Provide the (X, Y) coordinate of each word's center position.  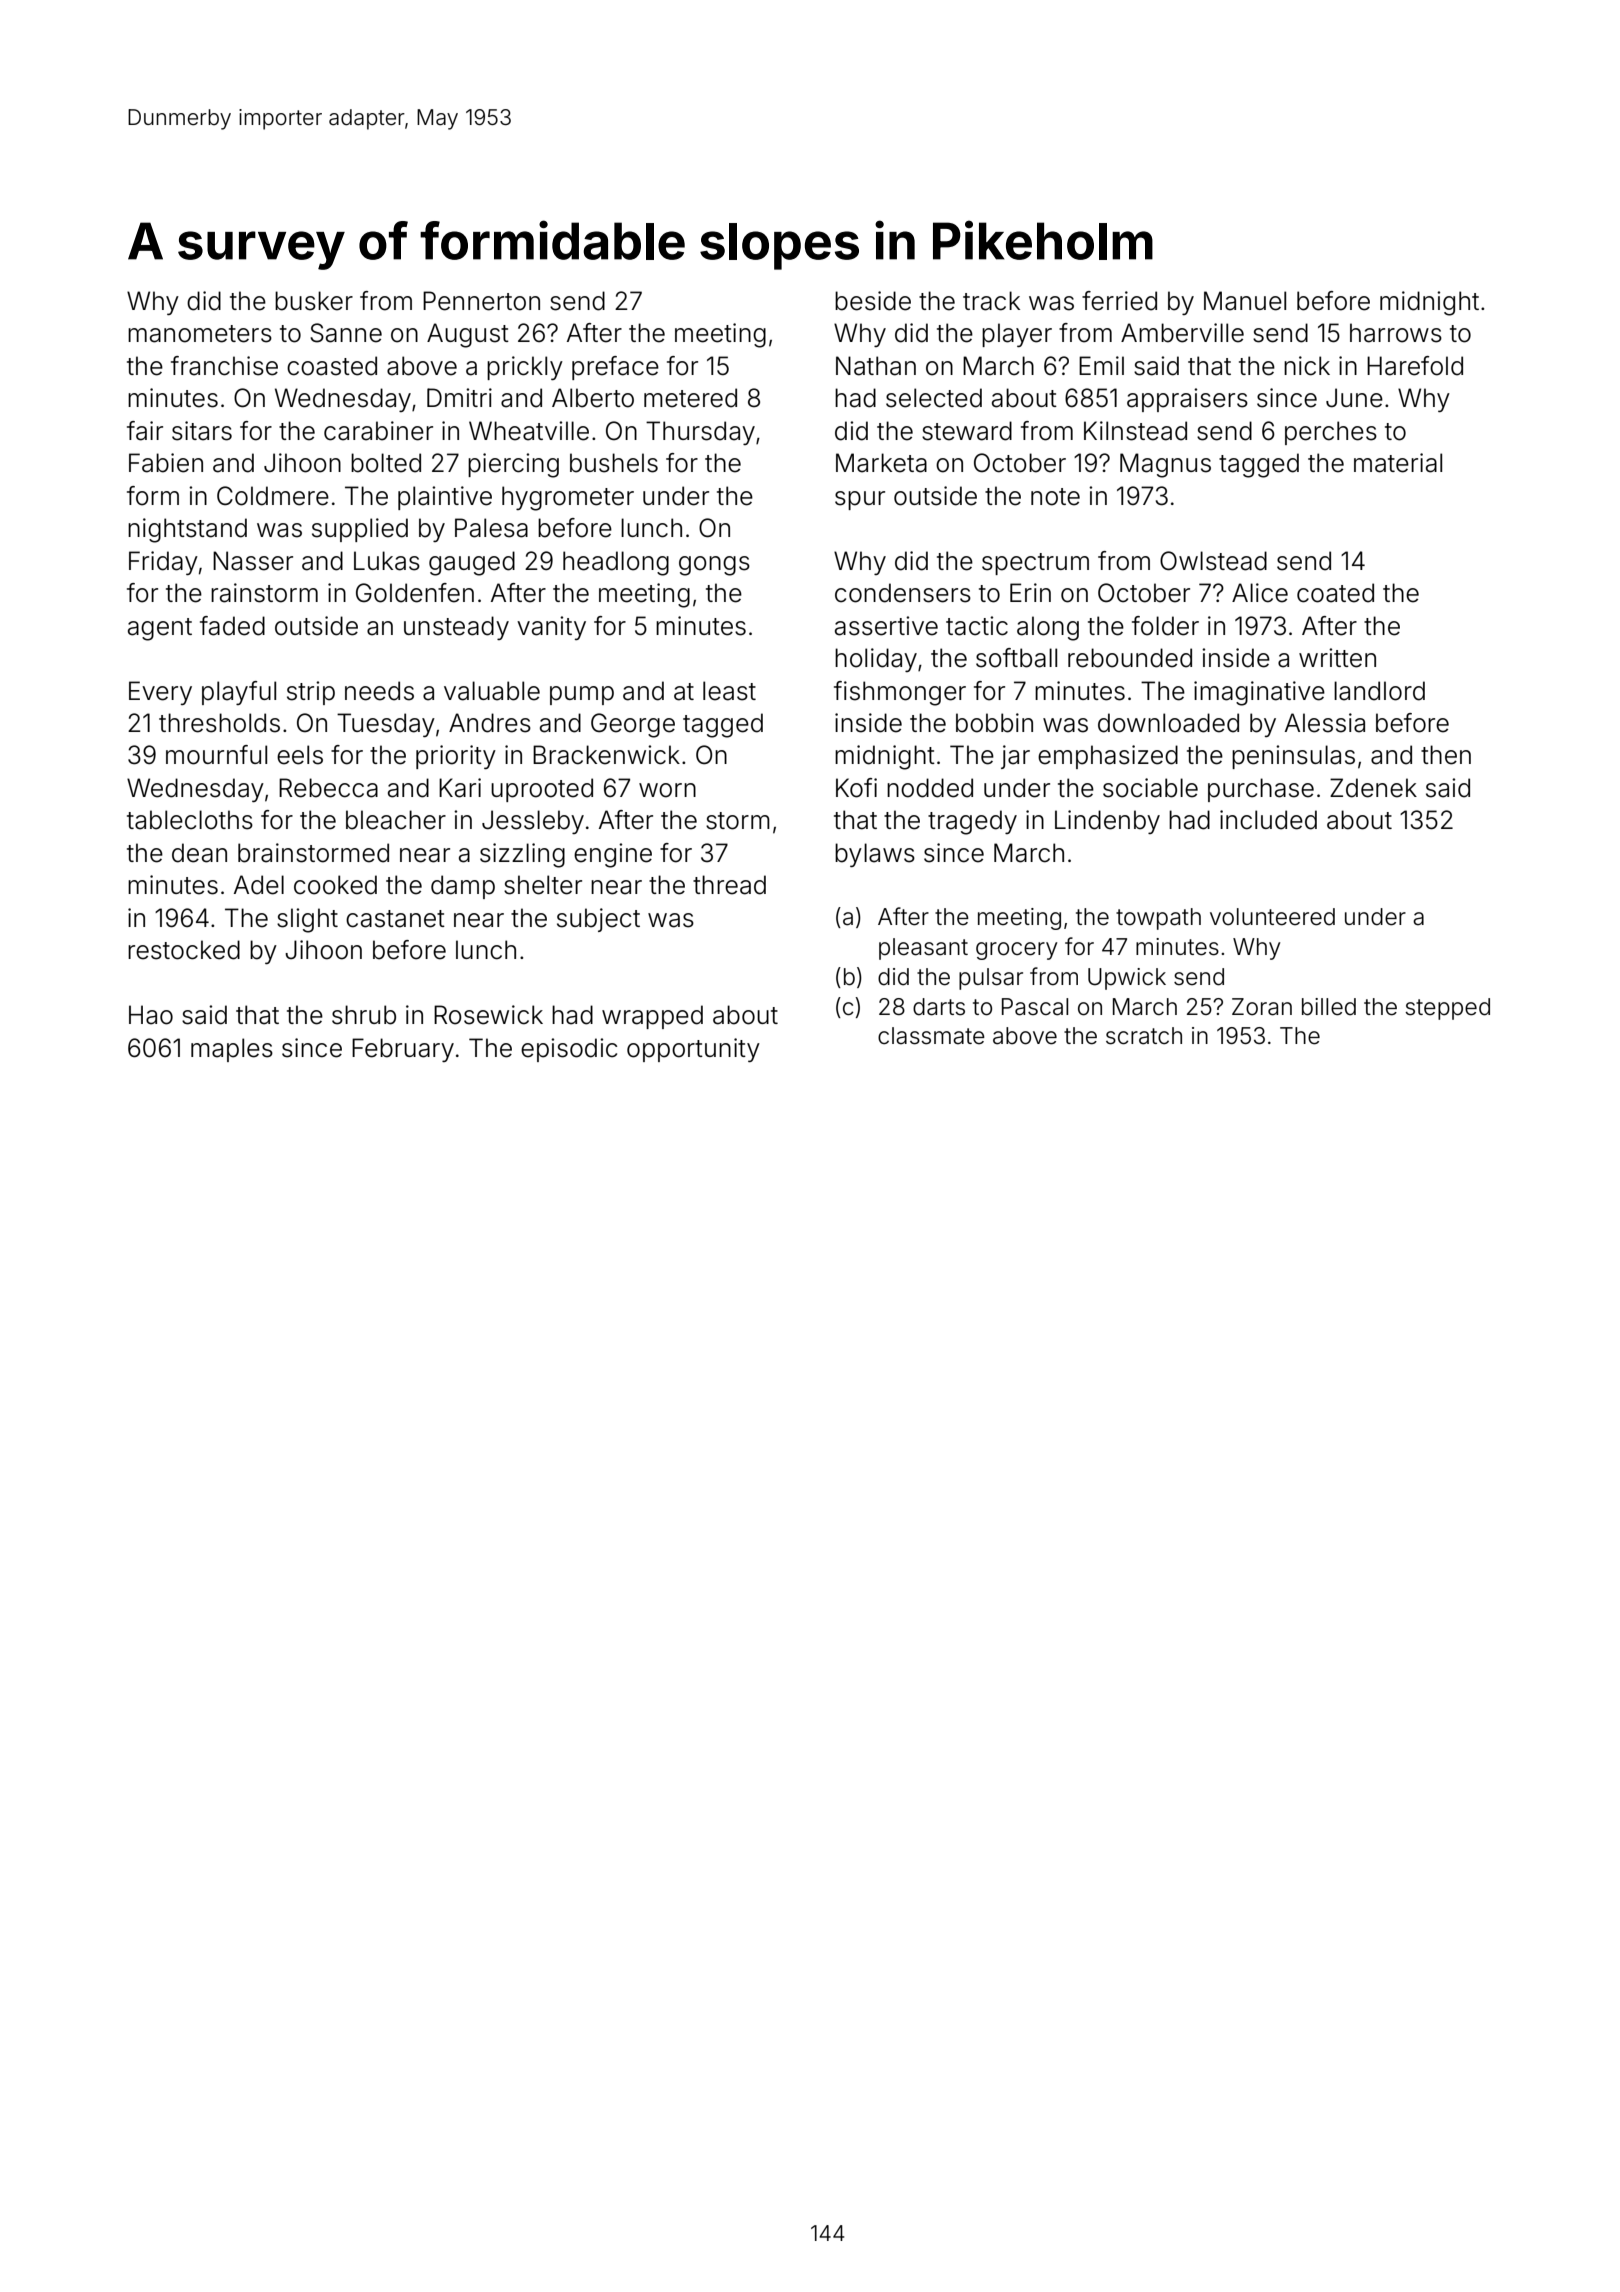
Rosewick (488, 1015)
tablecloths (190, 820)
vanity (551, 628)
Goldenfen (415, 593)
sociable (1150, 788)
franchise (224, 366)
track (991, 301)
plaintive (445, 498)
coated (1335, 593)
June (1354, 398)
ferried (1119, 301)
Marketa (881, 463)
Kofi (856, 788)
